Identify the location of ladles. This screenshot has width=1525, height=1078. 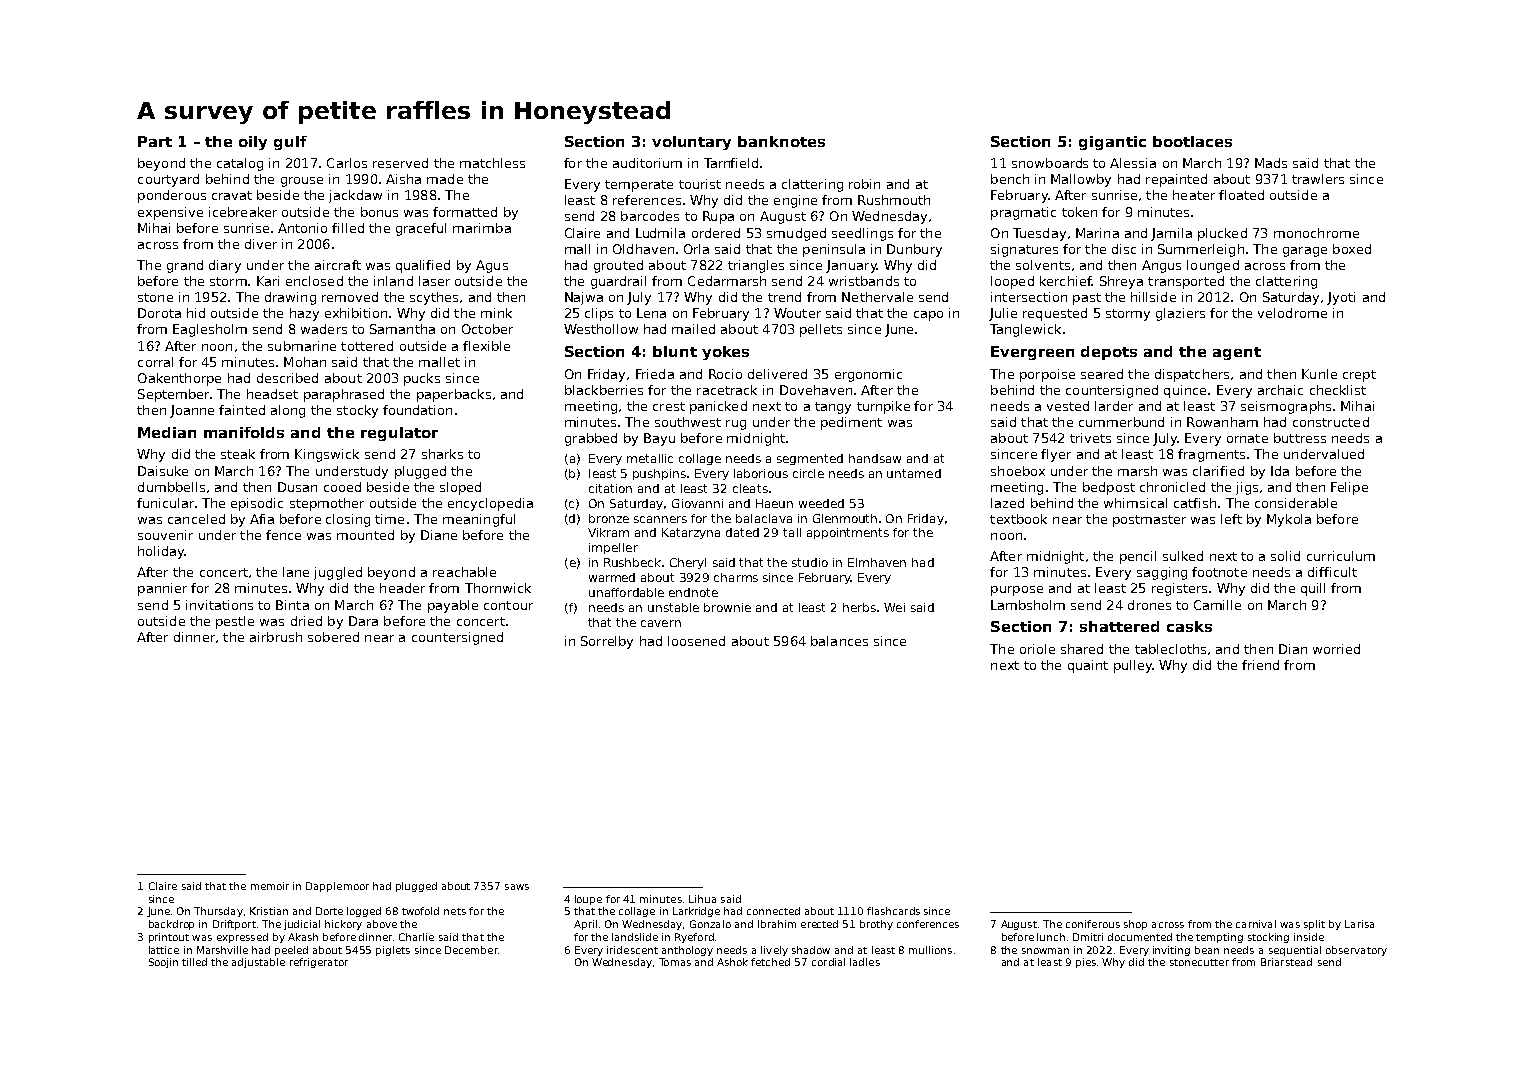
(865, 962).
